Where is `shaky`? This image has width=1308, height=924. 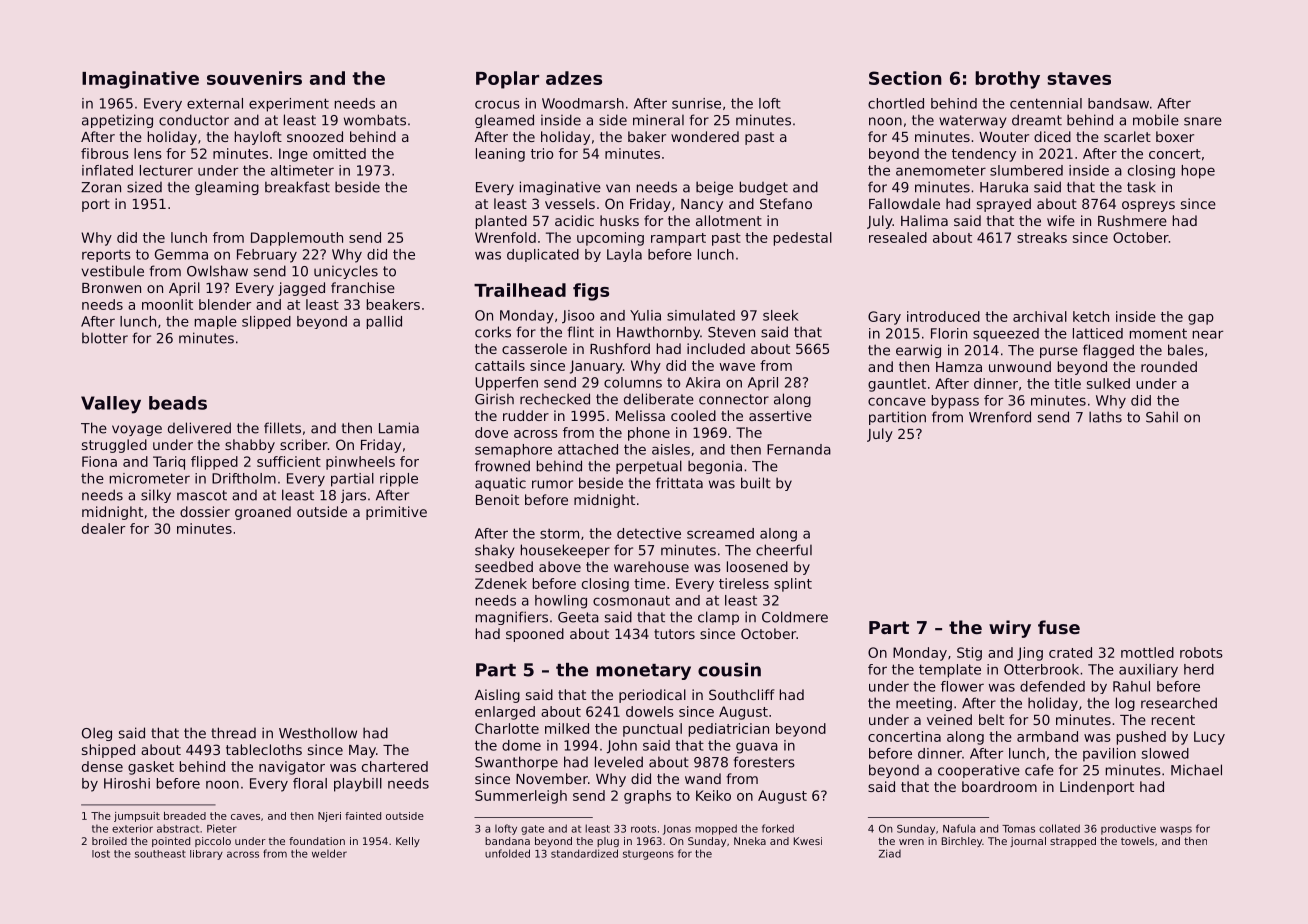 shaky is located at coordinates (494, 551).
